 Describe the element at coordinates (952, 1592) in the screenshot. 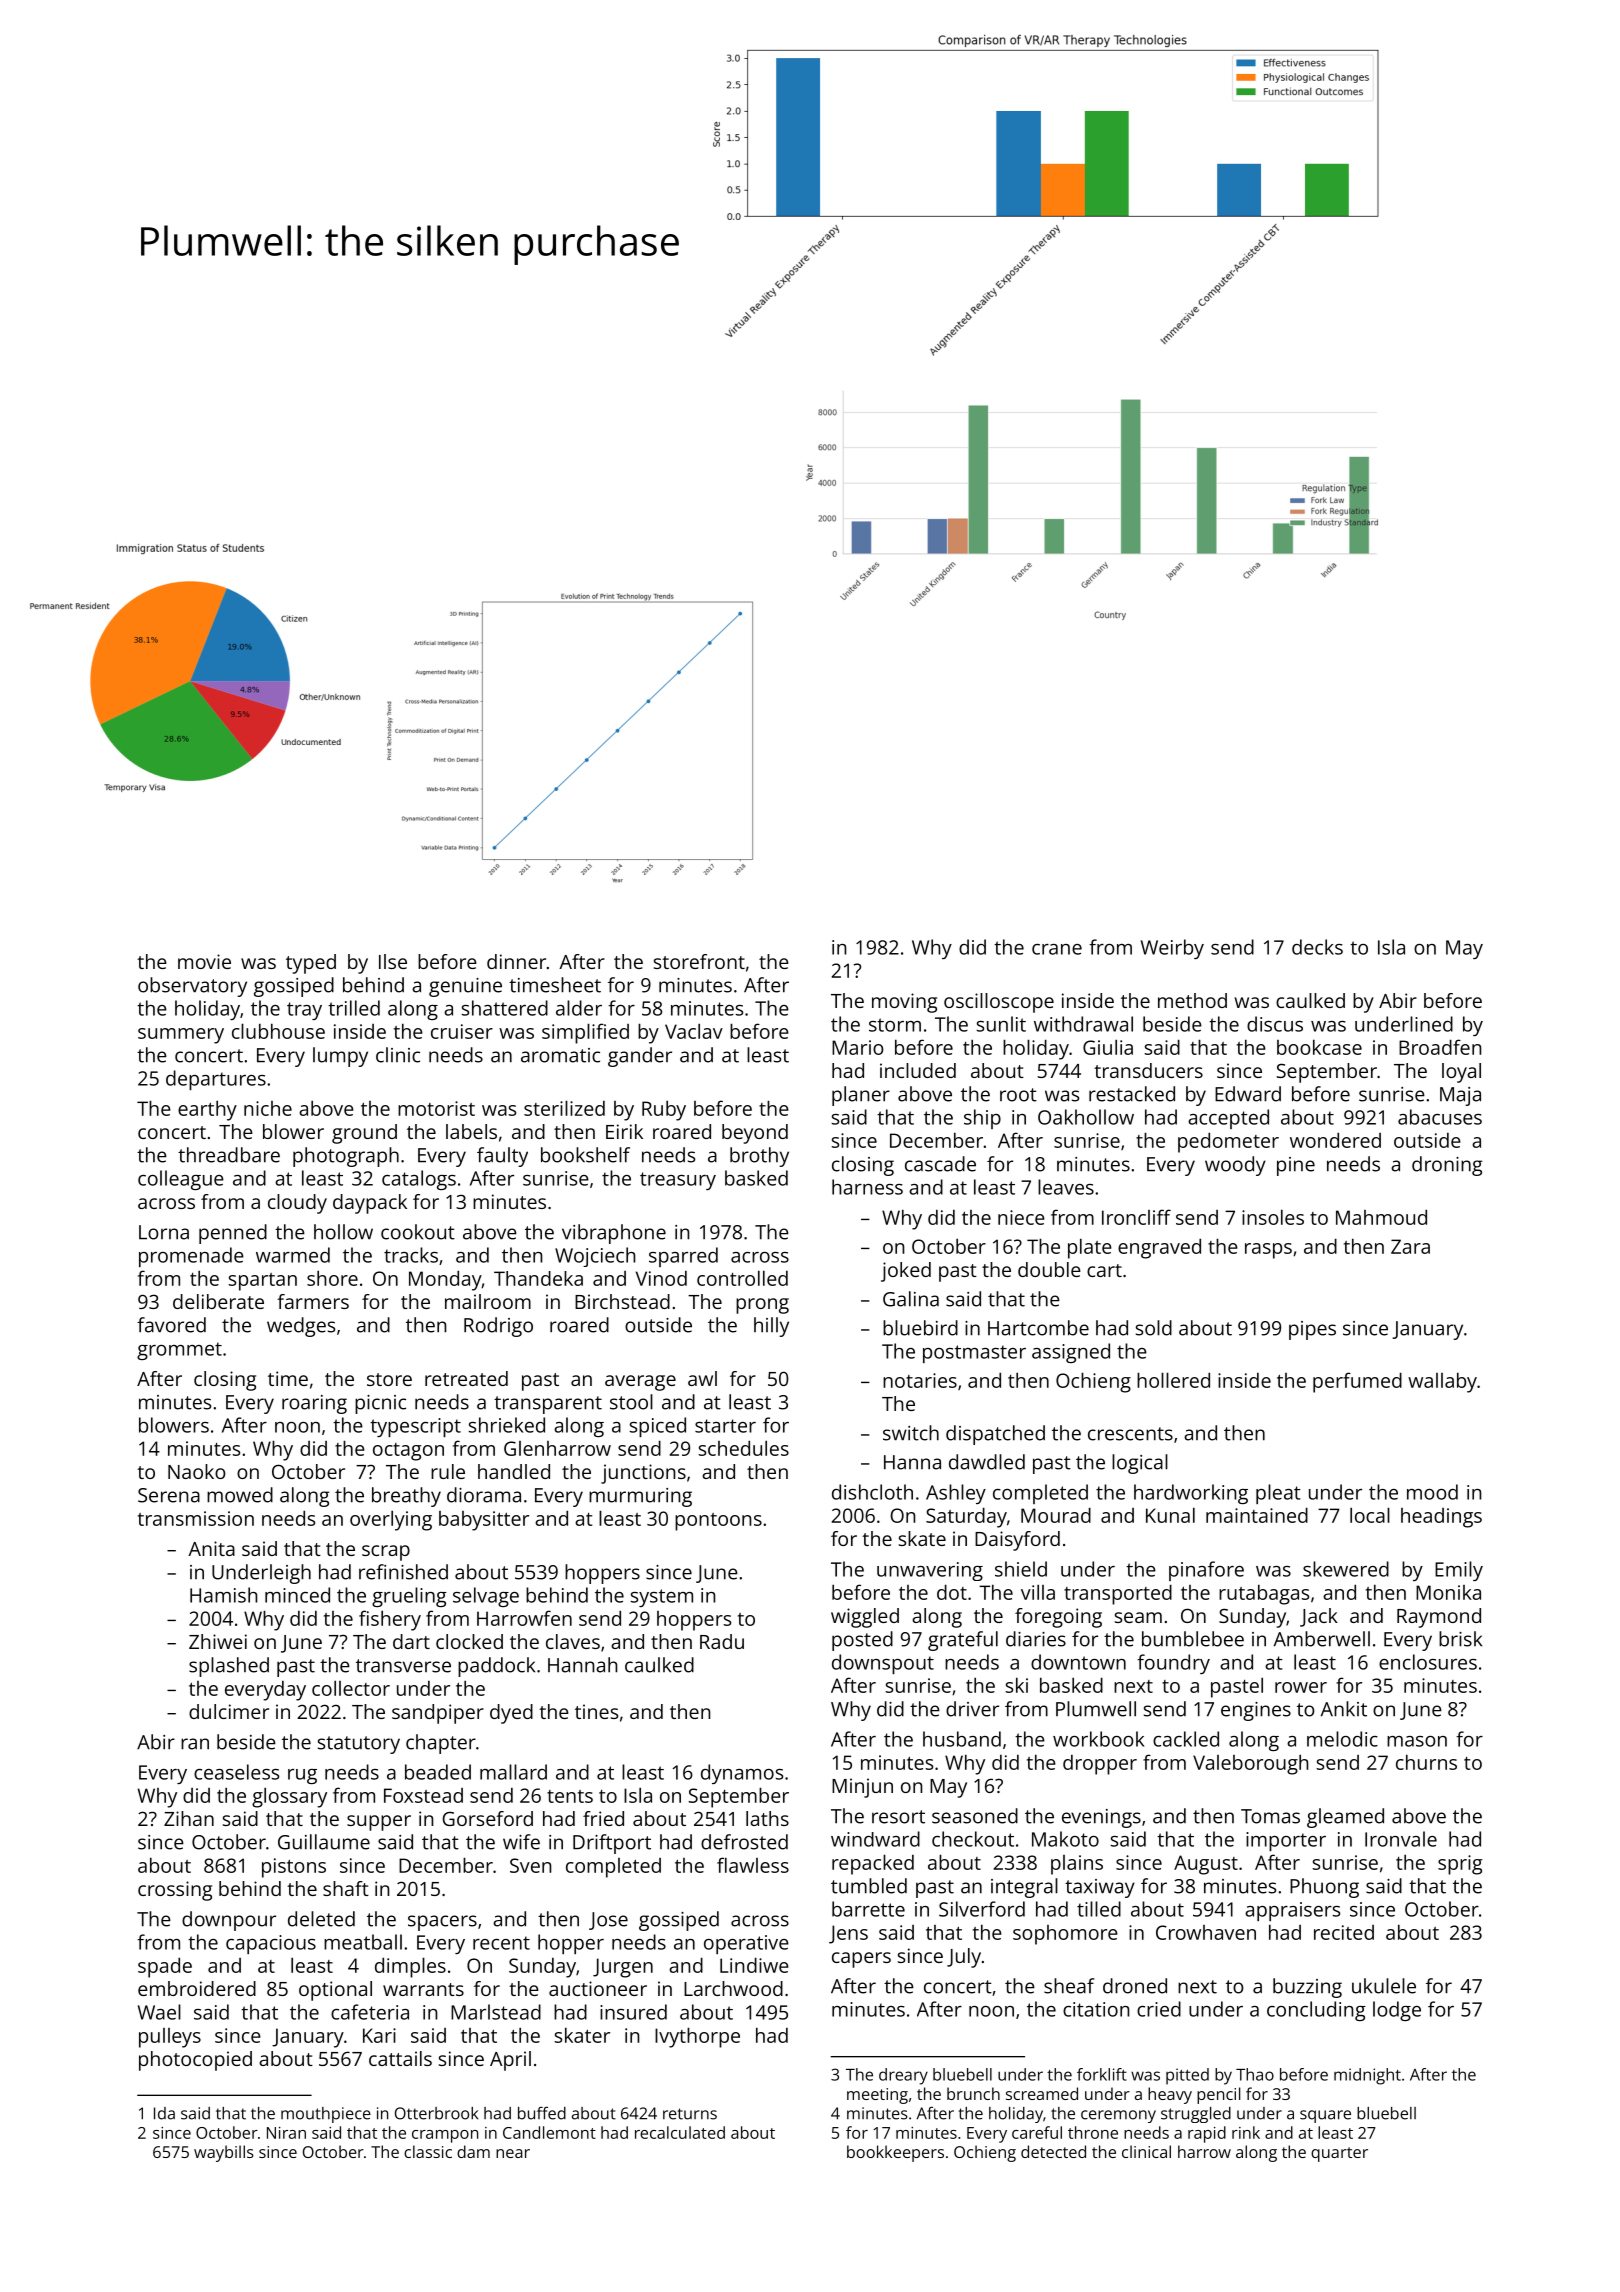

I see `dot` at that location.
